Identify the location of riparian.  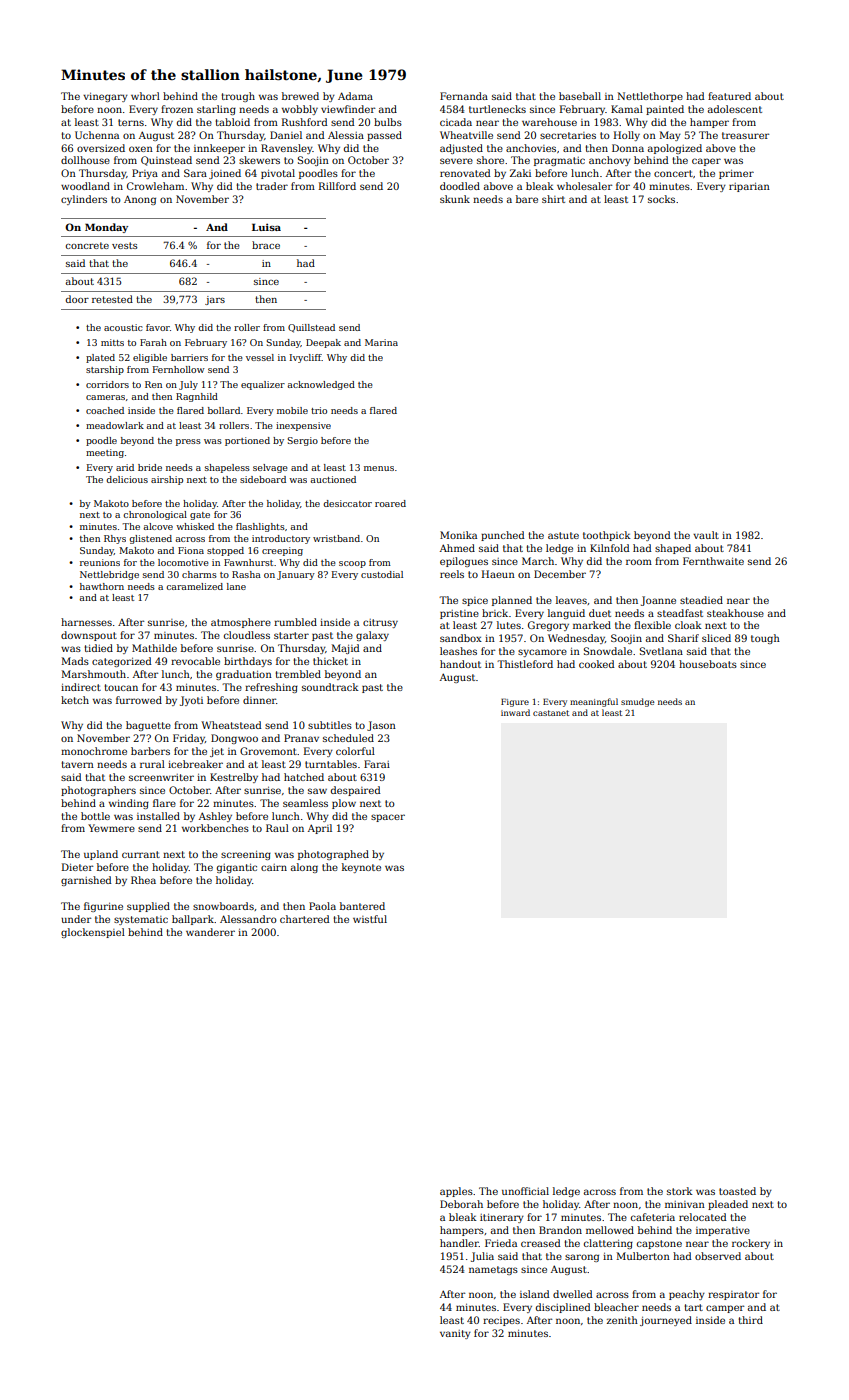
(749, 187).
